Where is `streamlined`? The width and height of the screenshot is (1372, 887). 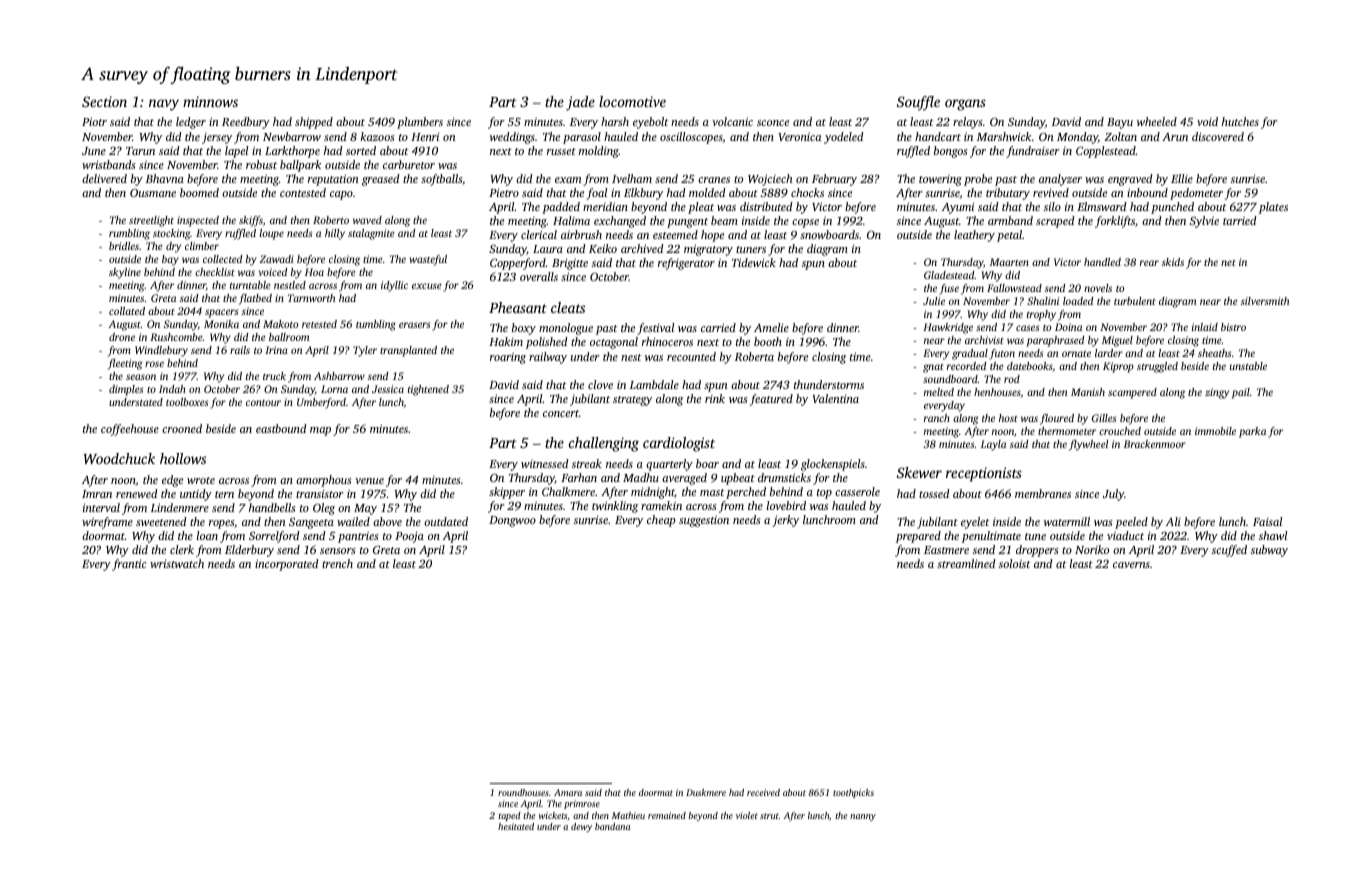
streamlined is located at coordinates (966, 563).
